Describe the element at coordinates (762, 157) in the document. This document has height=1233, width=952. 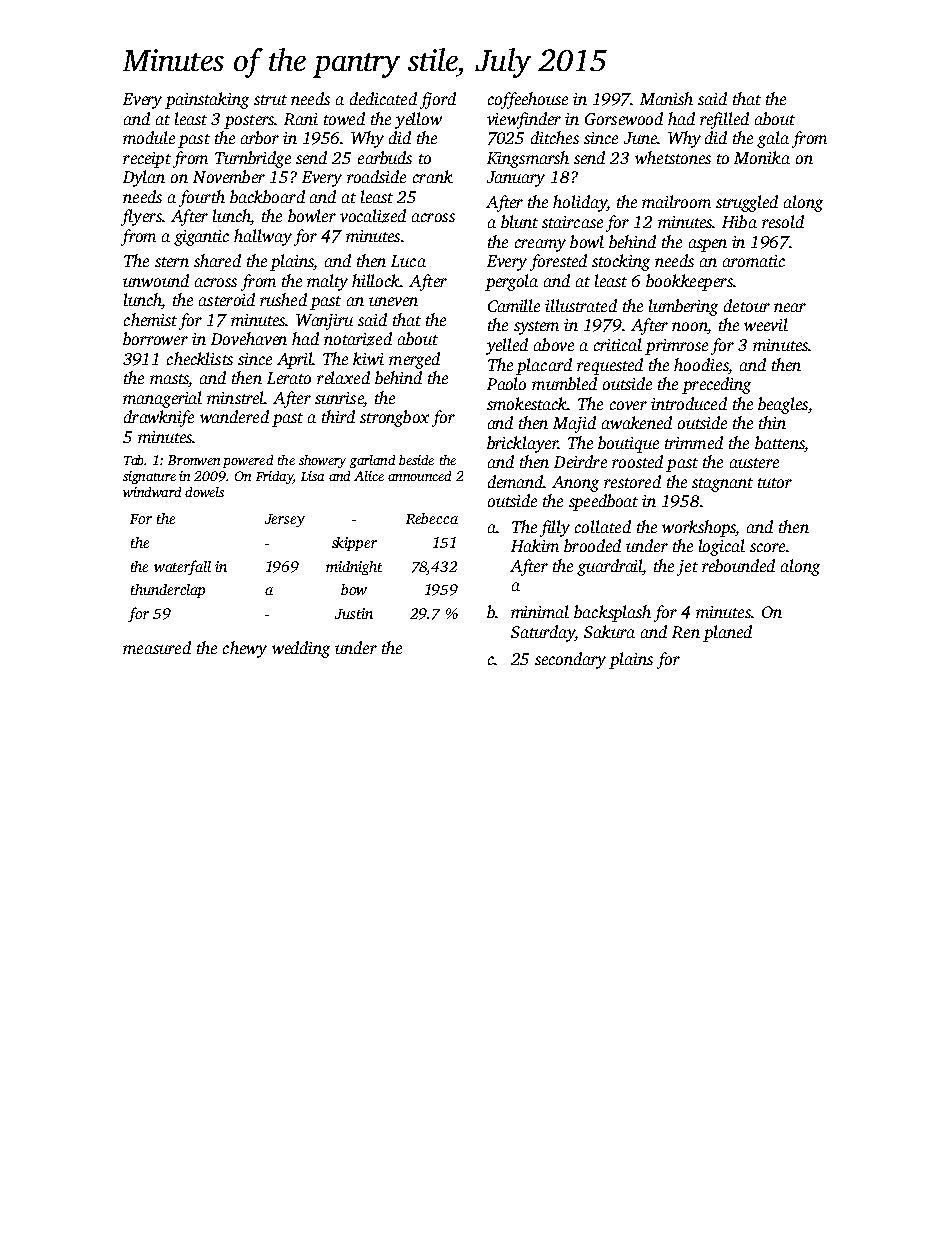
I see `Monika` at that location.
